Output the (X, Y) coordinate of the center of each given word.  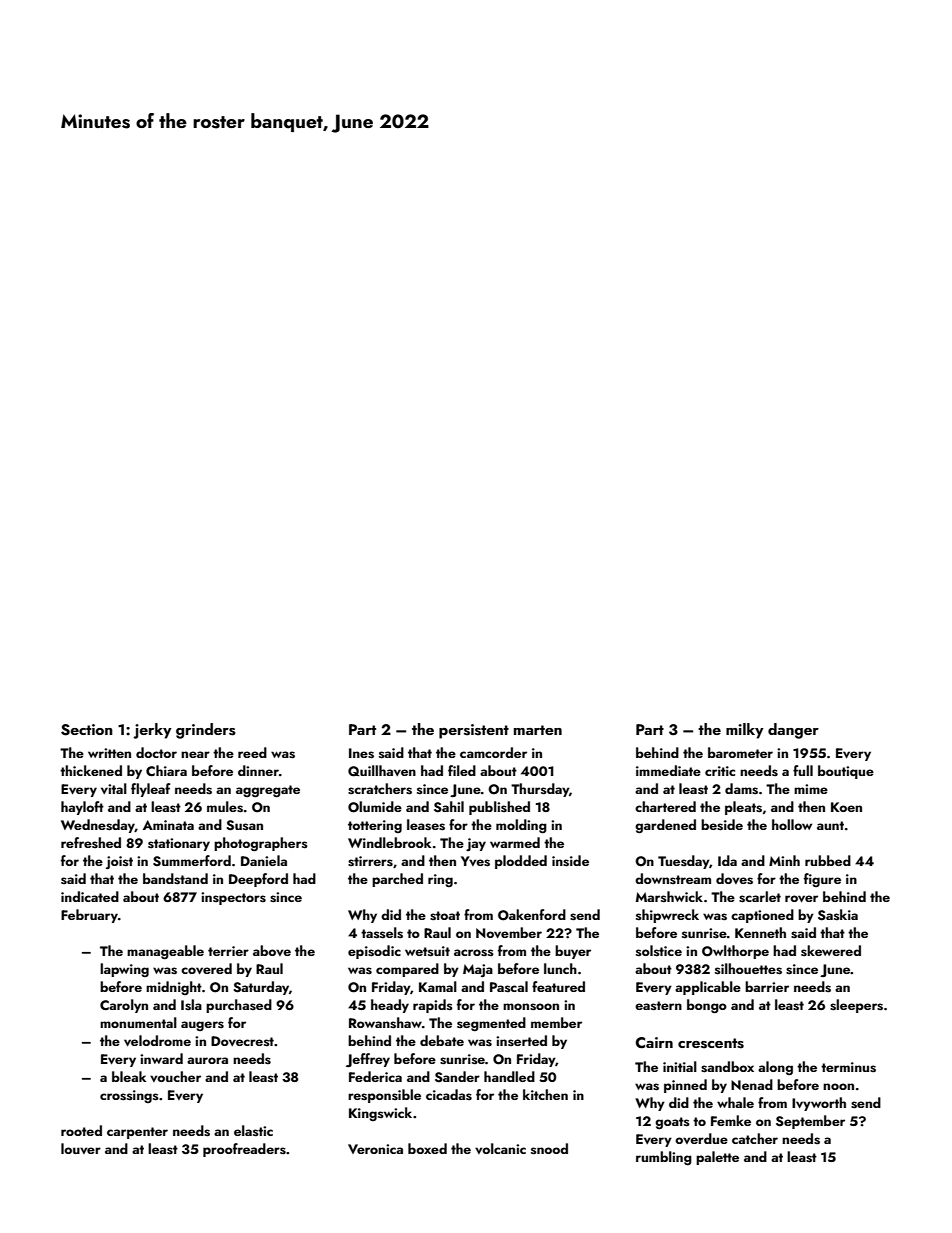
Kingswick (380, 1114)
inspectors (233, 898)
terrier (228, 951)
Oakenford (532, 915)
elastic (253, 1131)
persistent (474, 731)
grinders (206, 731)
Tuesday (684, 862)
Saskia (838, 915)
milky (745, 731)
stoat (445, 916)
